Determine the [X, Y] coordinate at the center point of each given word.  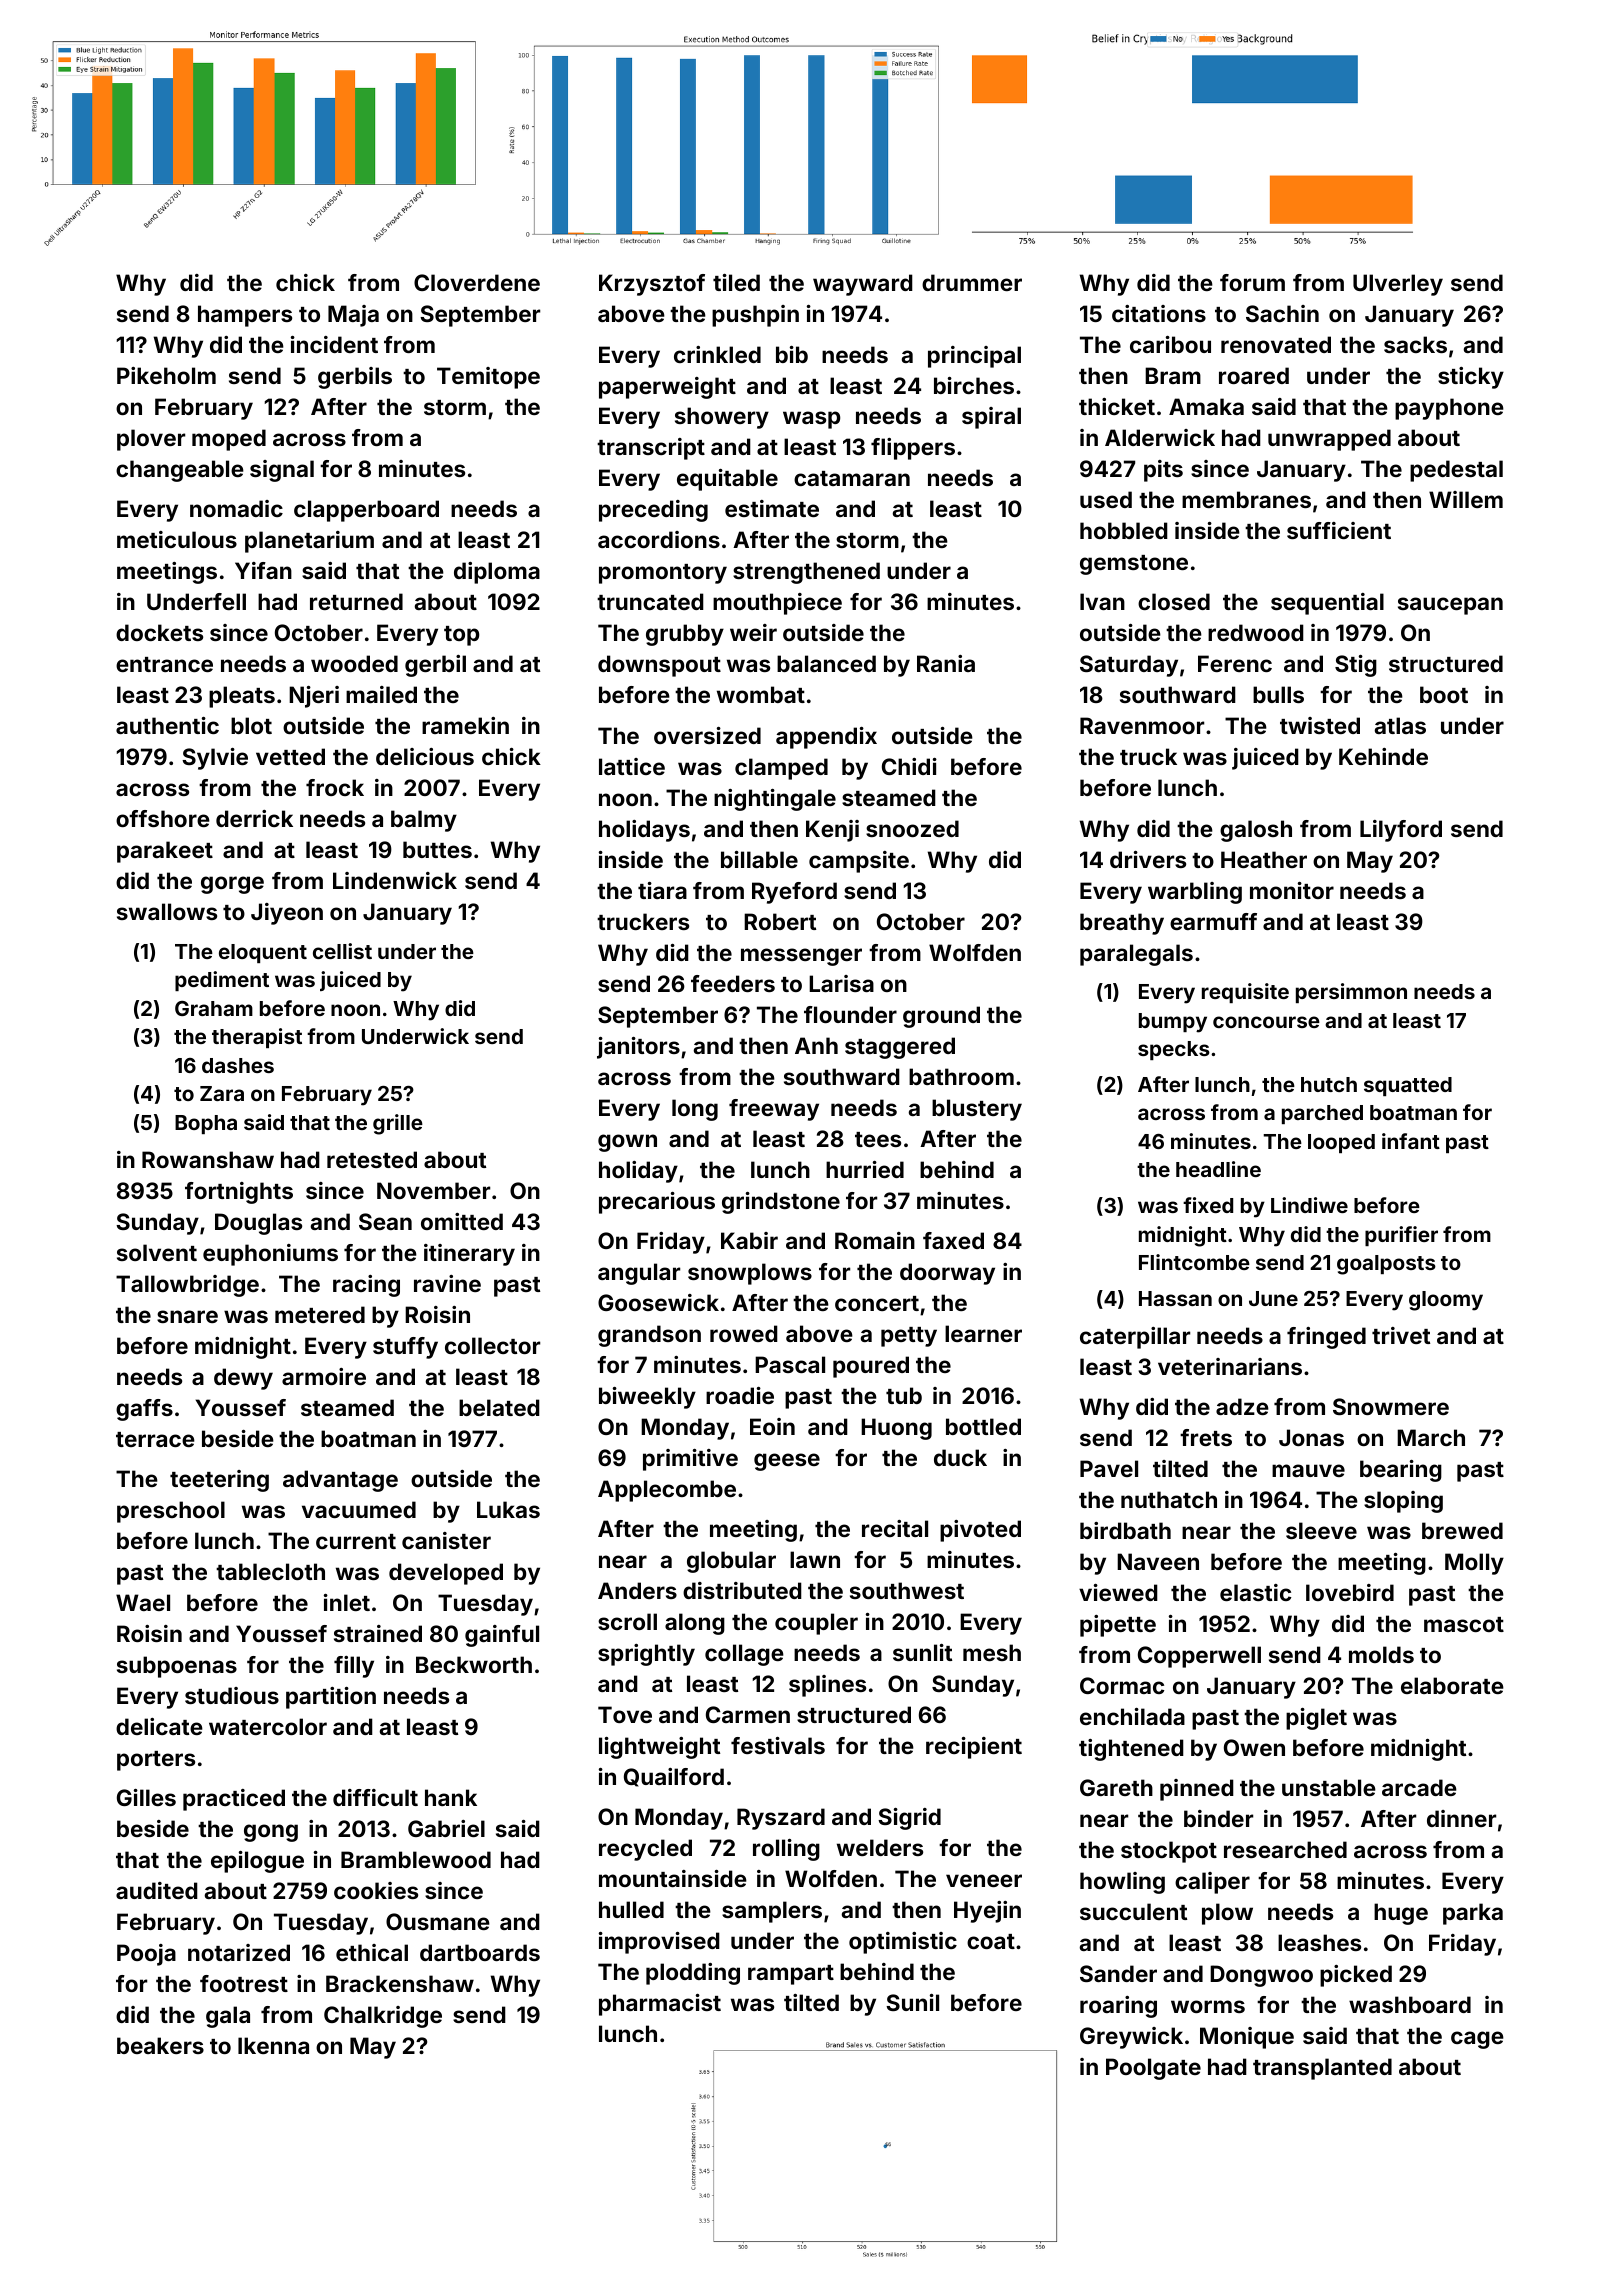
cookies [376, 1890]
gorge [232, 885]
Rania [946, 663]
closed [1174, 601]
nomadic [236, 508]
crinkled [717, 354]
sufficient [1339, 530]
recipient [974, 1748]
